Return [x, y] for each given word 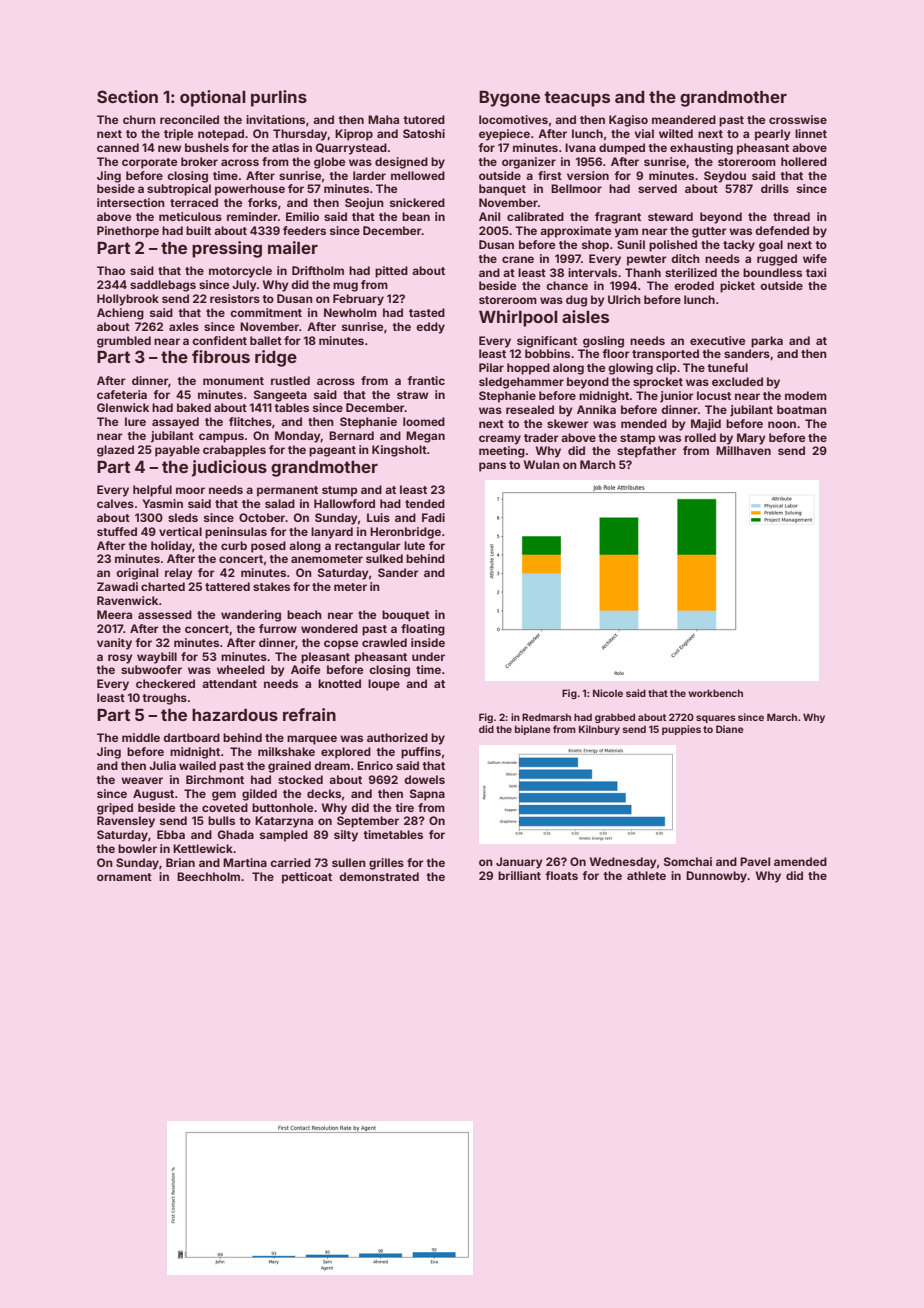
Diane [730, 729]
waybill [157, 658]
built [198, 230]
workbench [715, 693]
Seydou [725, 177]
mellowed [418, 175]
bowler [137, 848]
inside [428, 642]
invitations [275, 119]
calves [115, 503]
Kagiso [628, 121]
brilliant [519, 875]
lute [414, 545]
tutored [424, 119]
